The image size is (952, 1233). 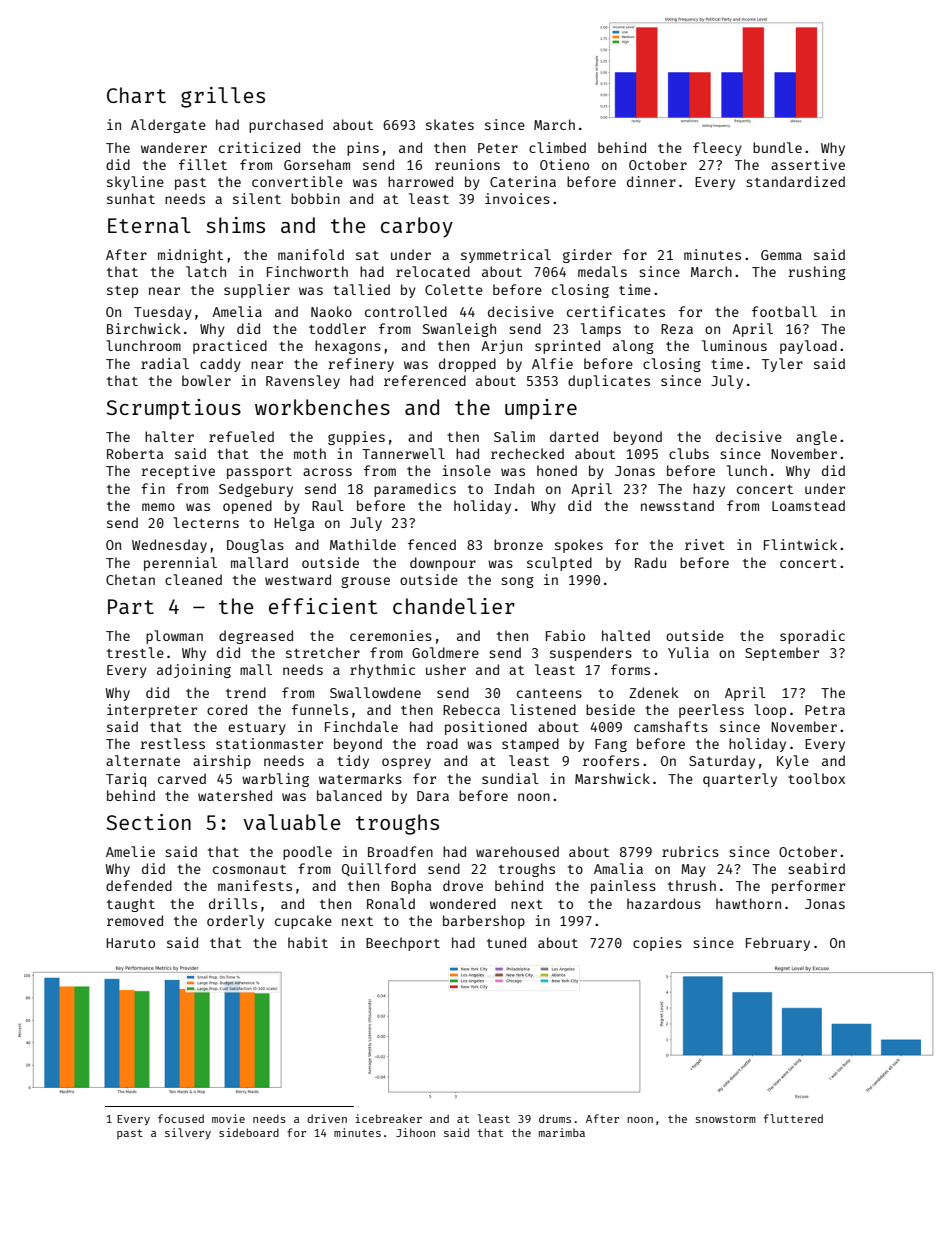 What do you see at coordinates (152, 711) in the document?
I see `interpreter` at bounding box center [152, 711].
